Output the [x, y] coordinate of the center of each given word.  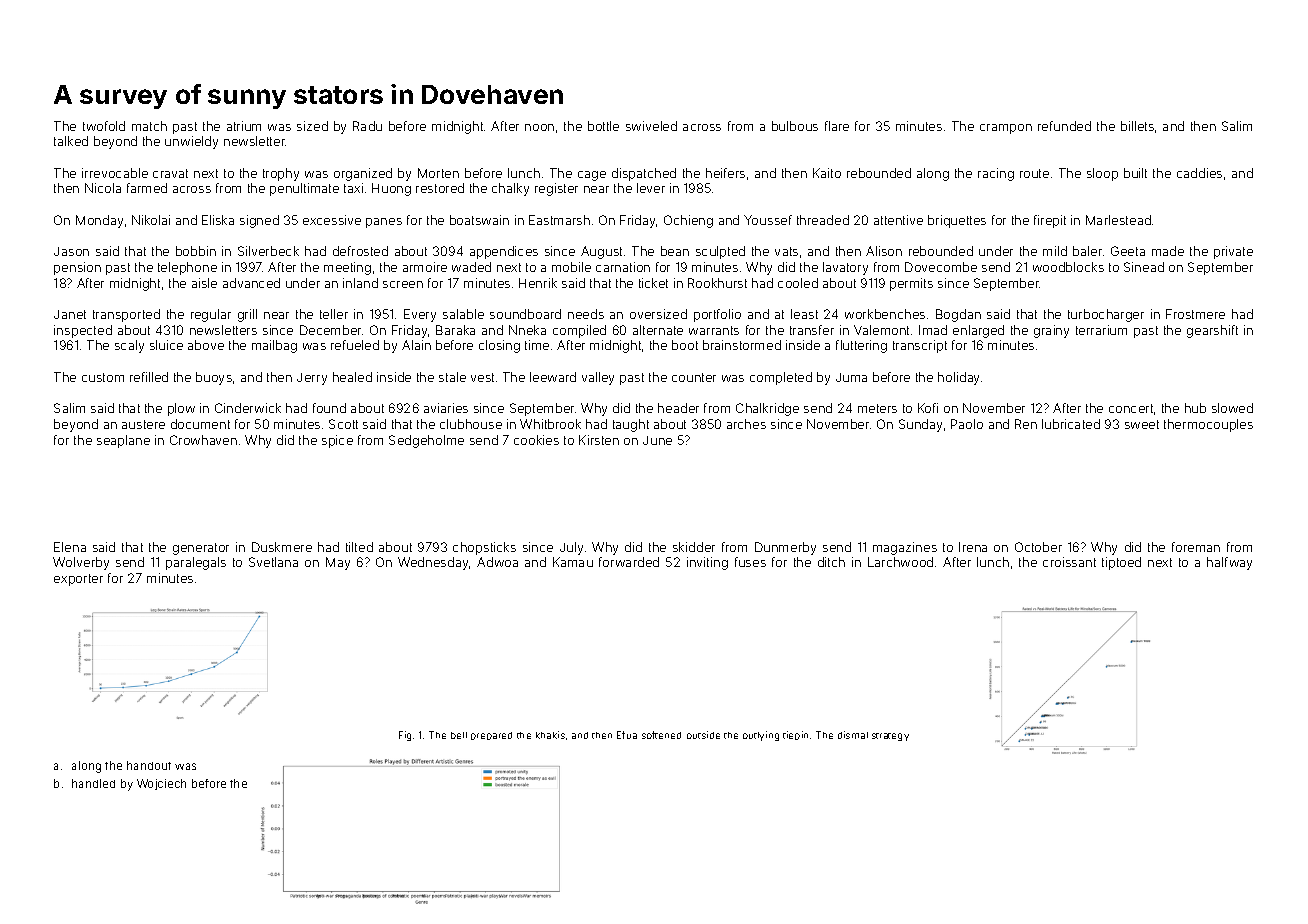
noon [539, 127]
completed [781, 378]
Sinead [1144, 267]
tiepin [795, 735]
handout [149, 765]
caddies [1199, 173]
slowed [1232, 408]
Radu [367, 126]
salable [463, 314]
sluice [166, 345]
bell [459, 735]
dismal [853, 735]
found [329, 408]
